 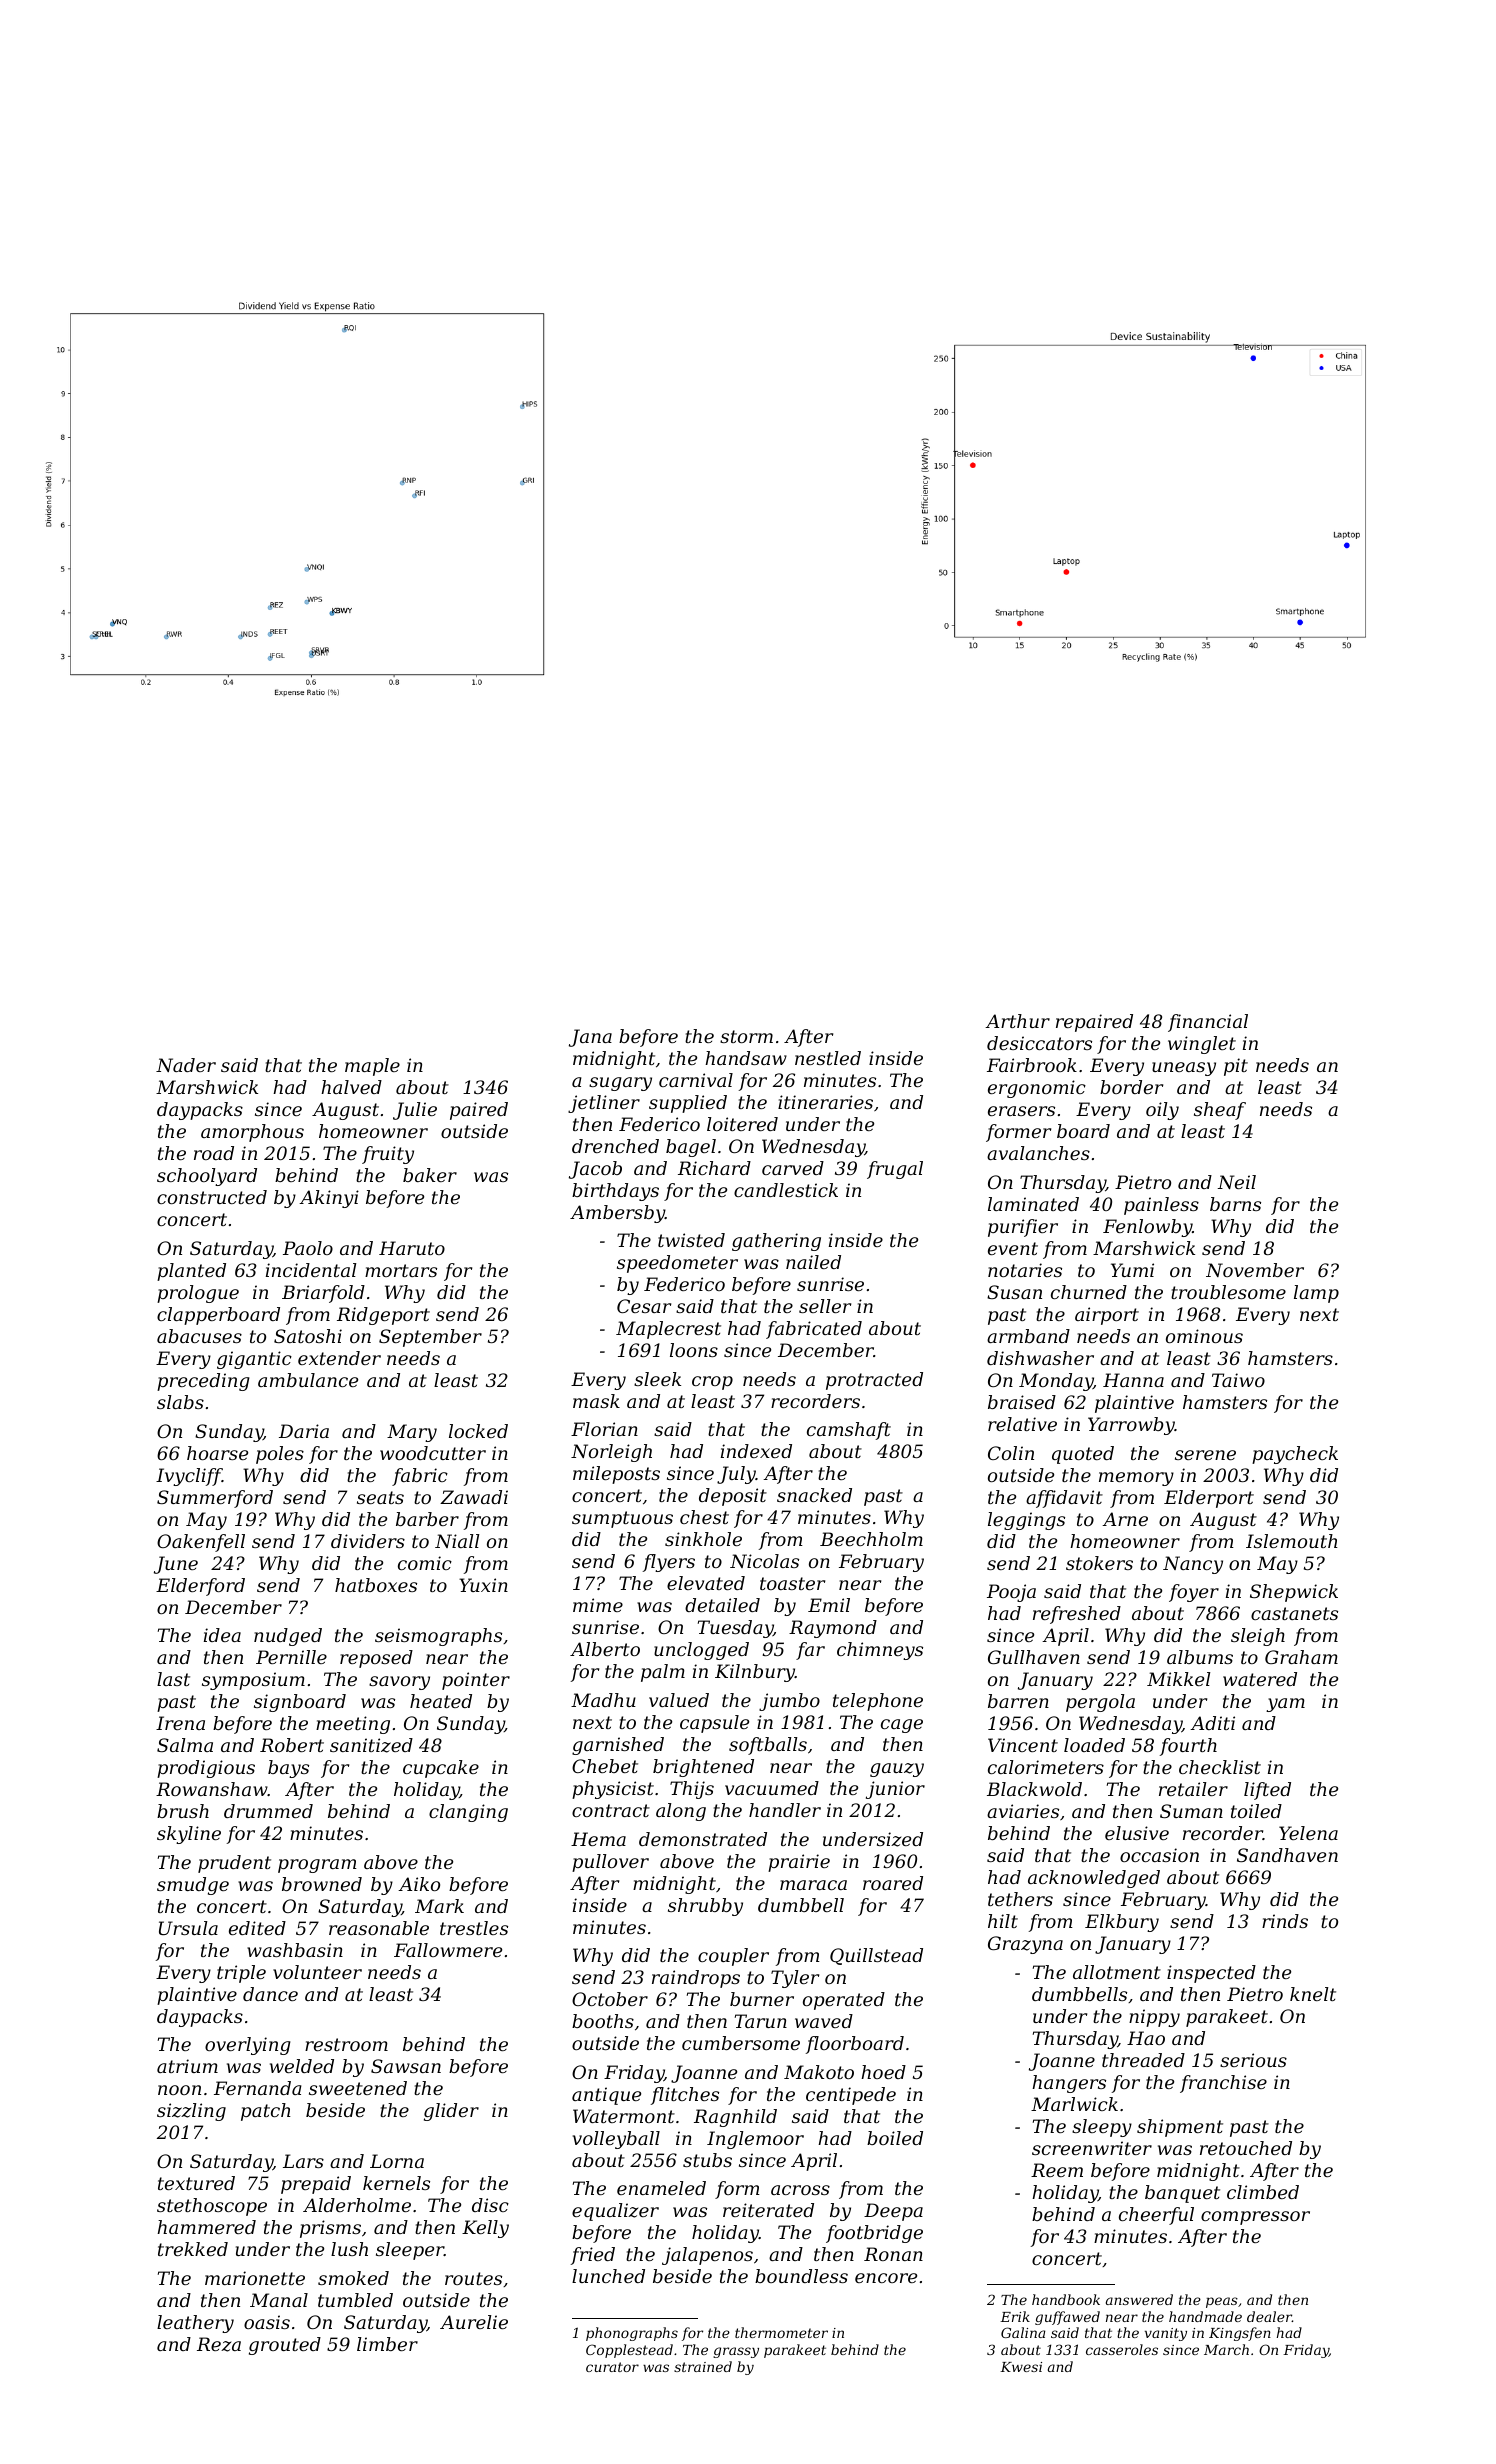 What do you see at coordinates (1122, 1923) in the document?
I see `Elkbury` at bounding box center [1122, 1923].
